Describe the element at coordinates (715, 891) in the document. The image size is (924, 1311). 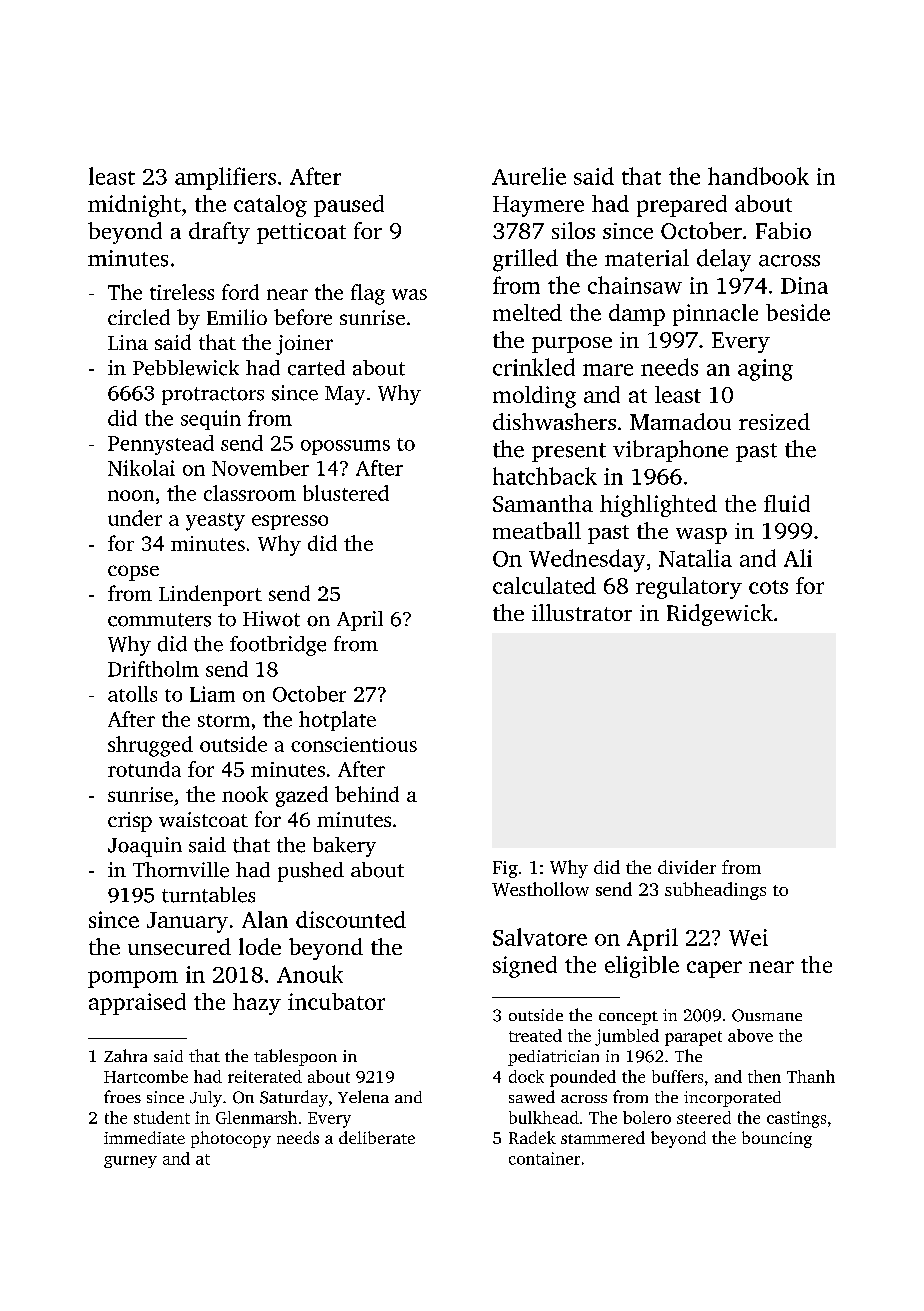
I see `subheadings` at that location.
